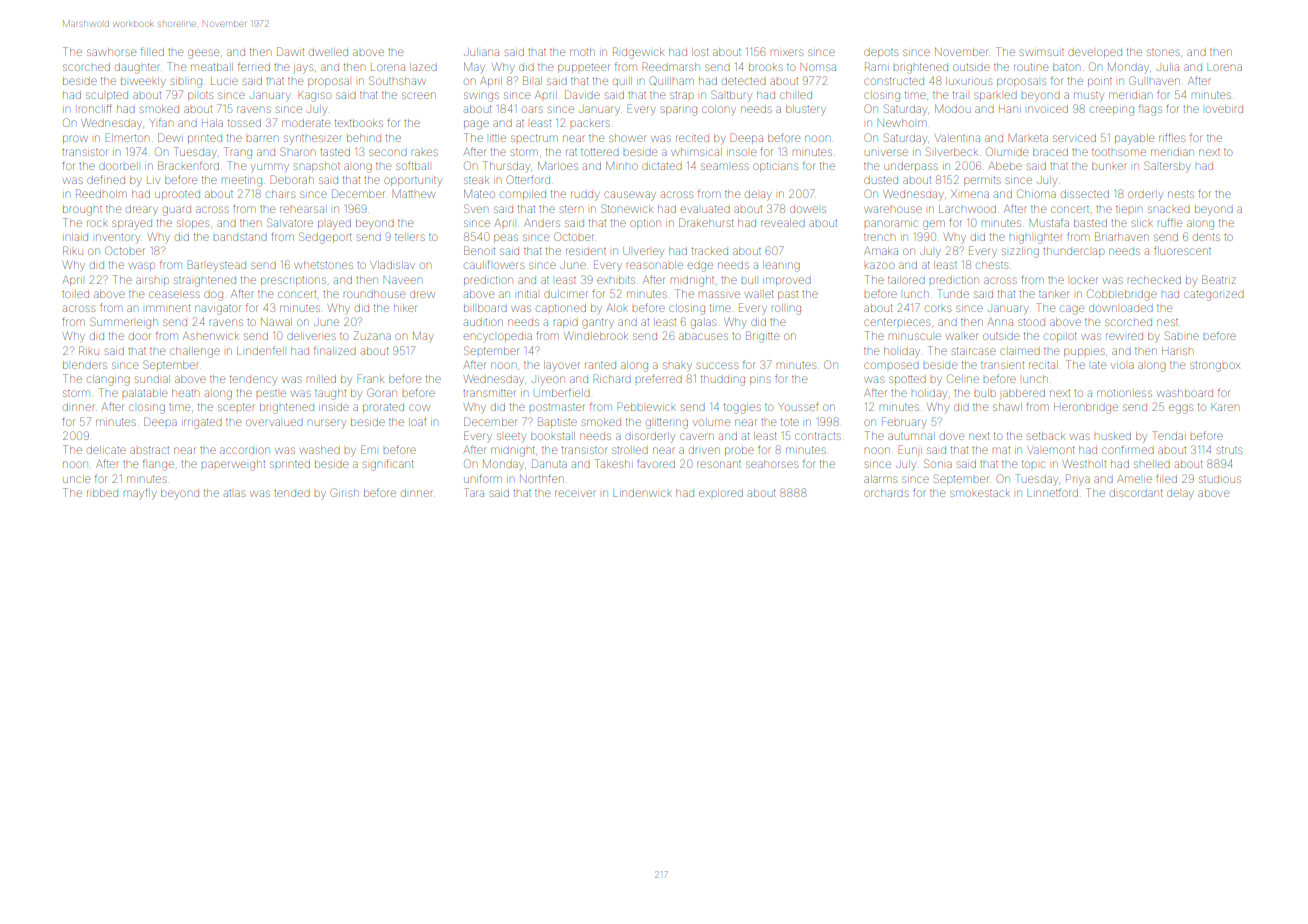 This page has width=1308, height=924. What do you see at coordinates (203, 54) in the page?
I see `geese` at bounding box center [203, 54].
